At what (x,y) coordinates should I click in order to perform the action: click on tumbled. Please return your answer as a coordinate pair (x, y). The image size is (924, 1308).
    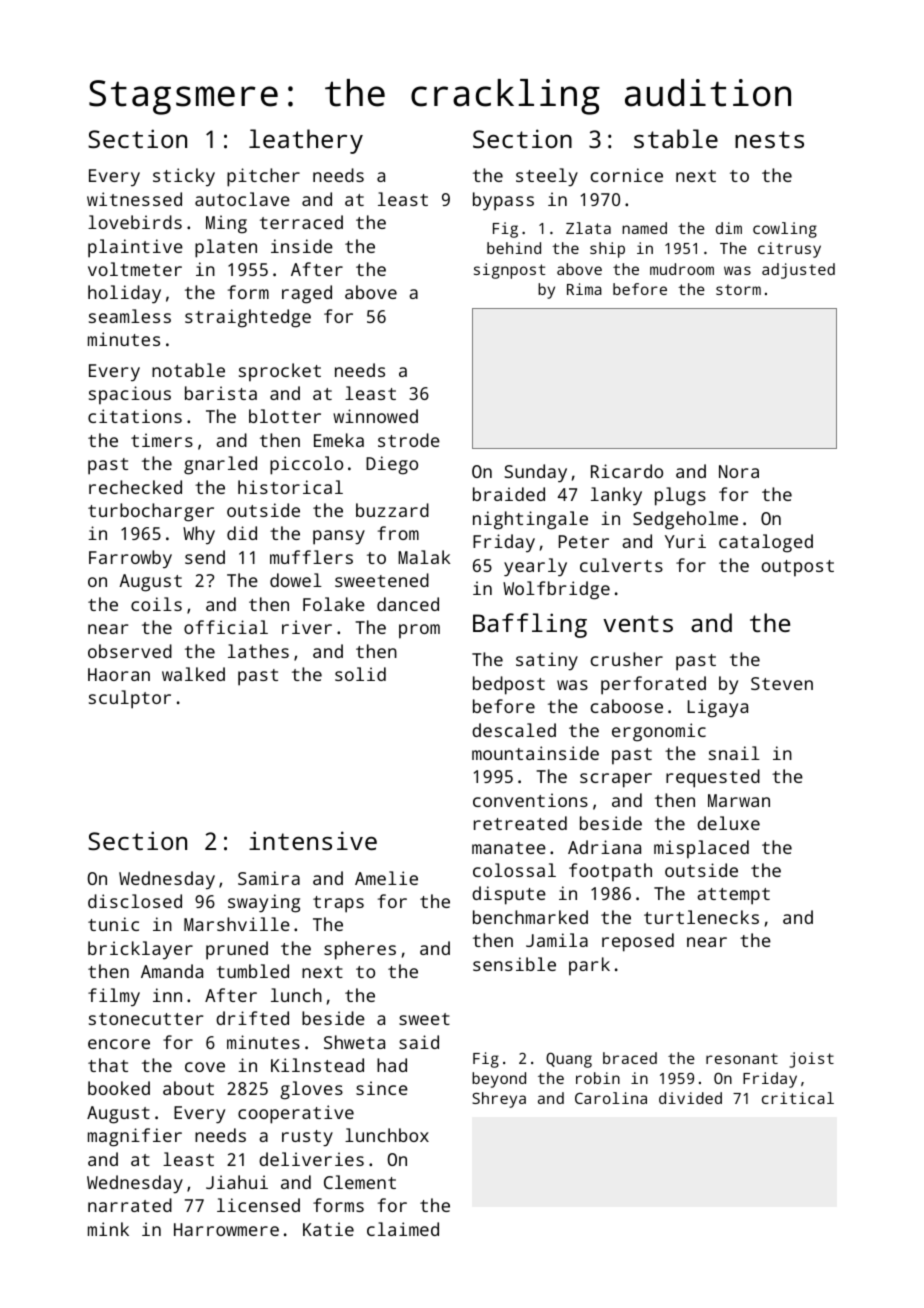
    Looking at the image, I should click on (253, 971).
